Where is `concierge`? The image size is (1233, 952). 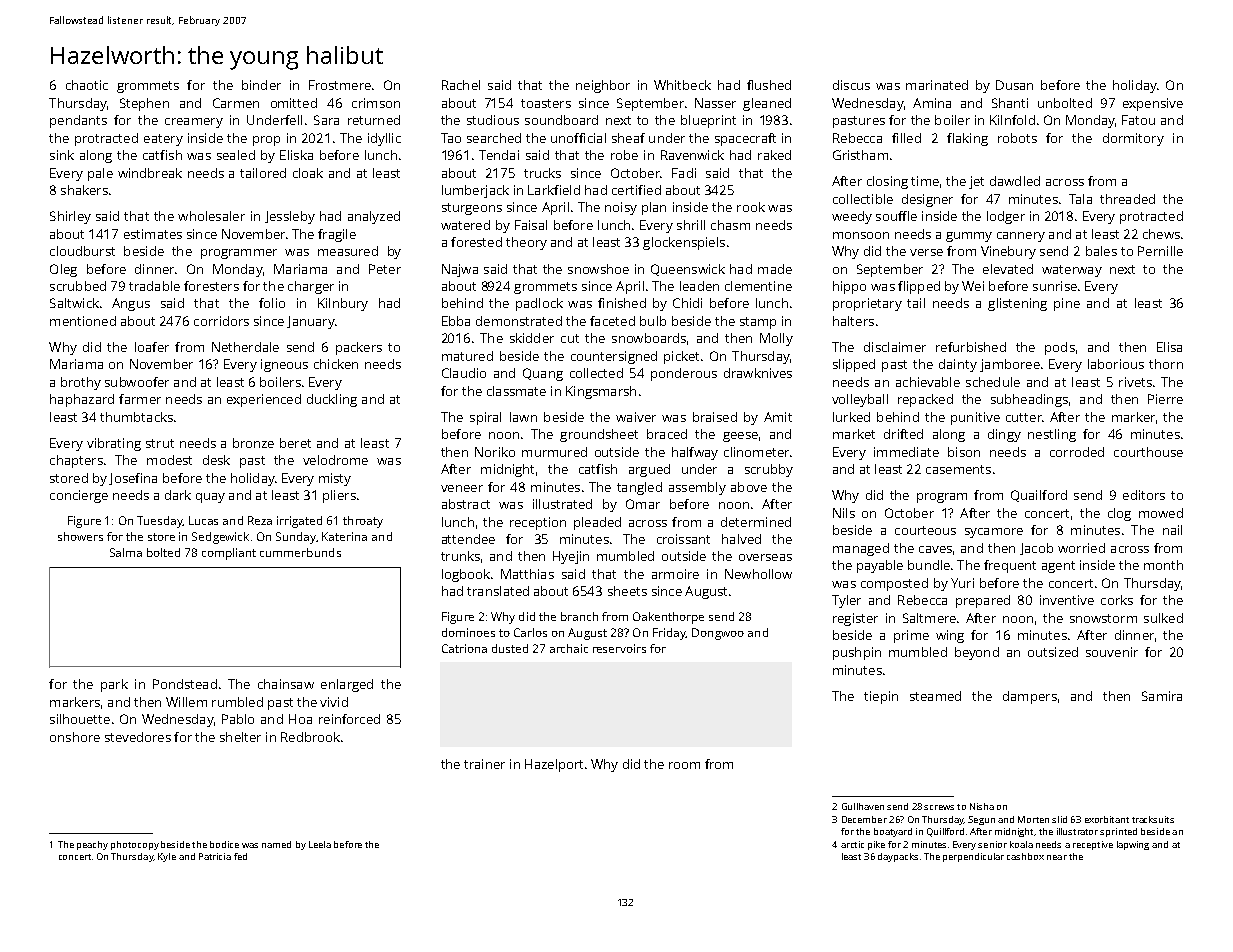
concierge is located at coordinates (79, 496).
